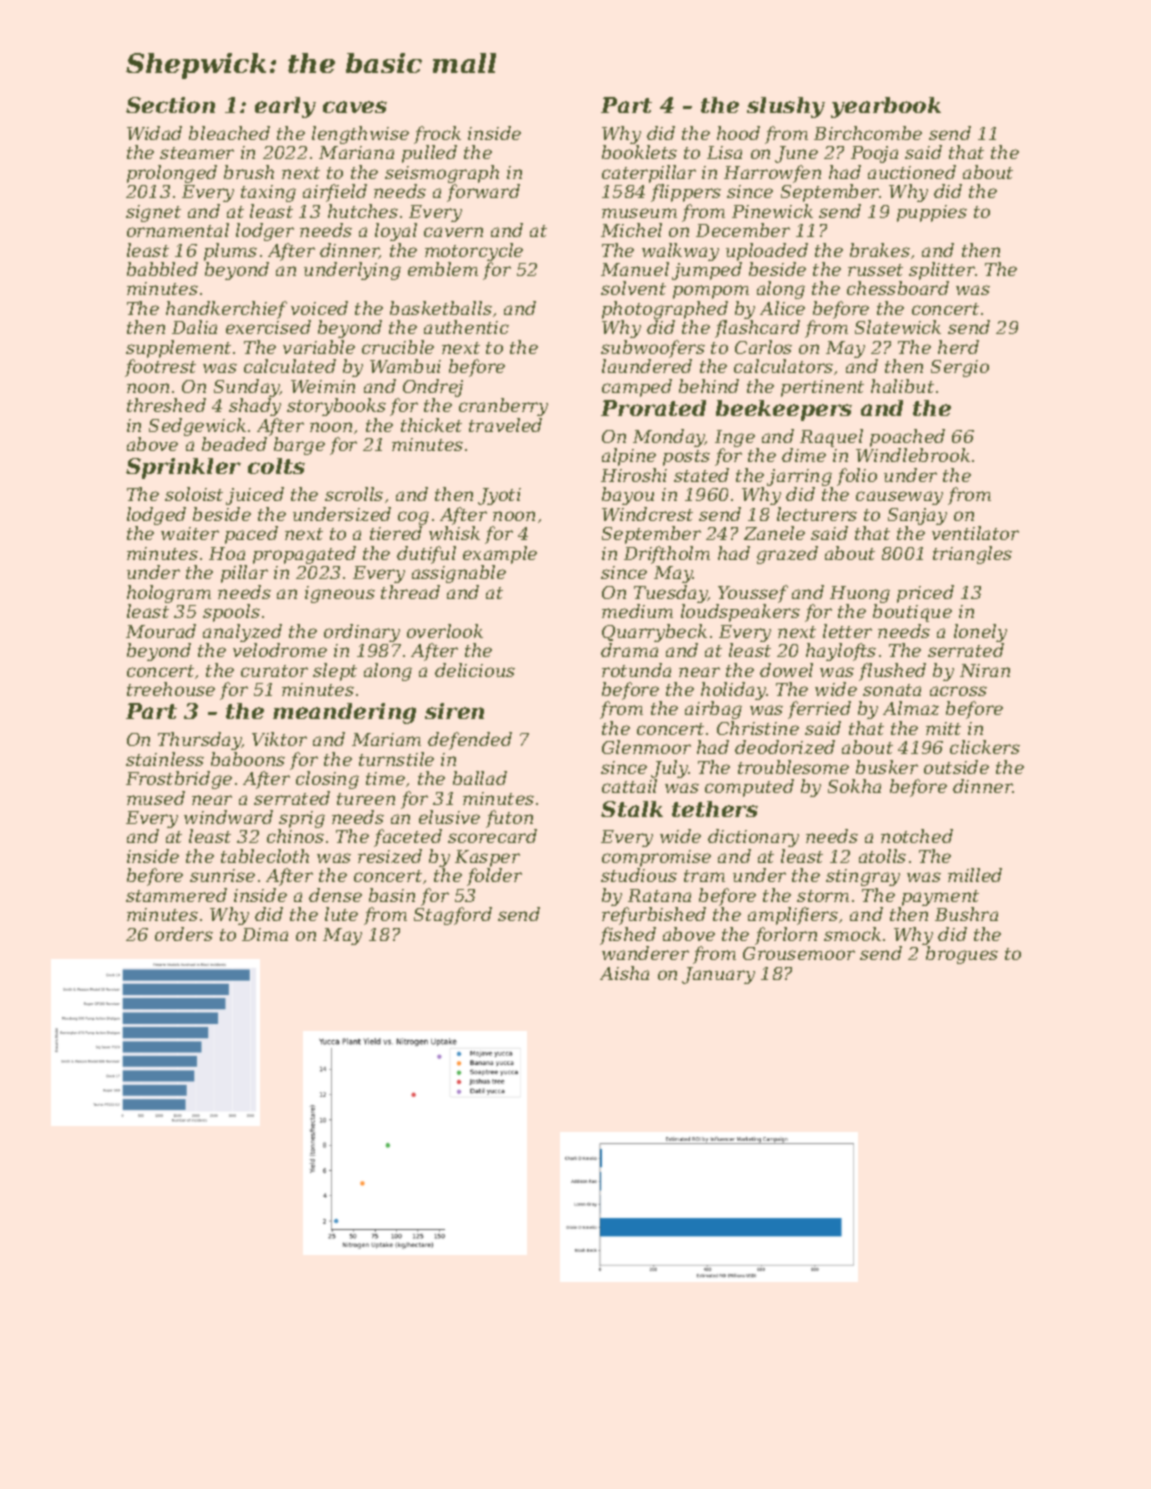 The image size is (1151, 1489). I want to click on Slatewick, so click(898, 327).
